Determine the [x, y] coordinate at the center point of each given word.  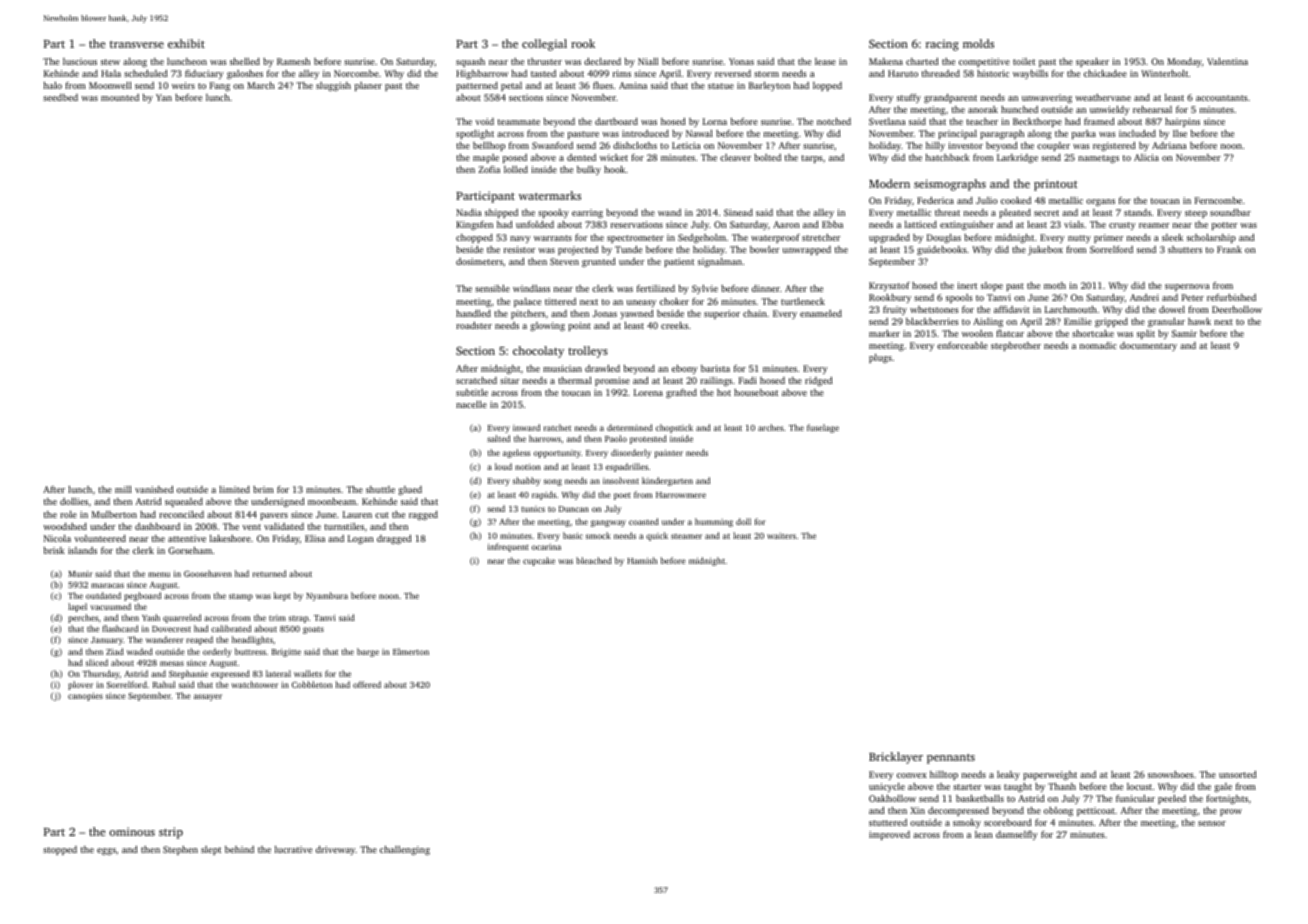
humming [714, 522]
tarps [812, 159]
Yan [164, 97]
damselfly [1017, 835]
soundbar [1230, 212]
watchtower [254, 684]
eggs [106, 851]
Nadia [469, 212]
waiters [781, 536]
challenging [405, 850]
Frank [1229, 249]
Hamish [642, 560]
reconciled [181, 514]
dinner [766, 288]
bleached [594, 560]
